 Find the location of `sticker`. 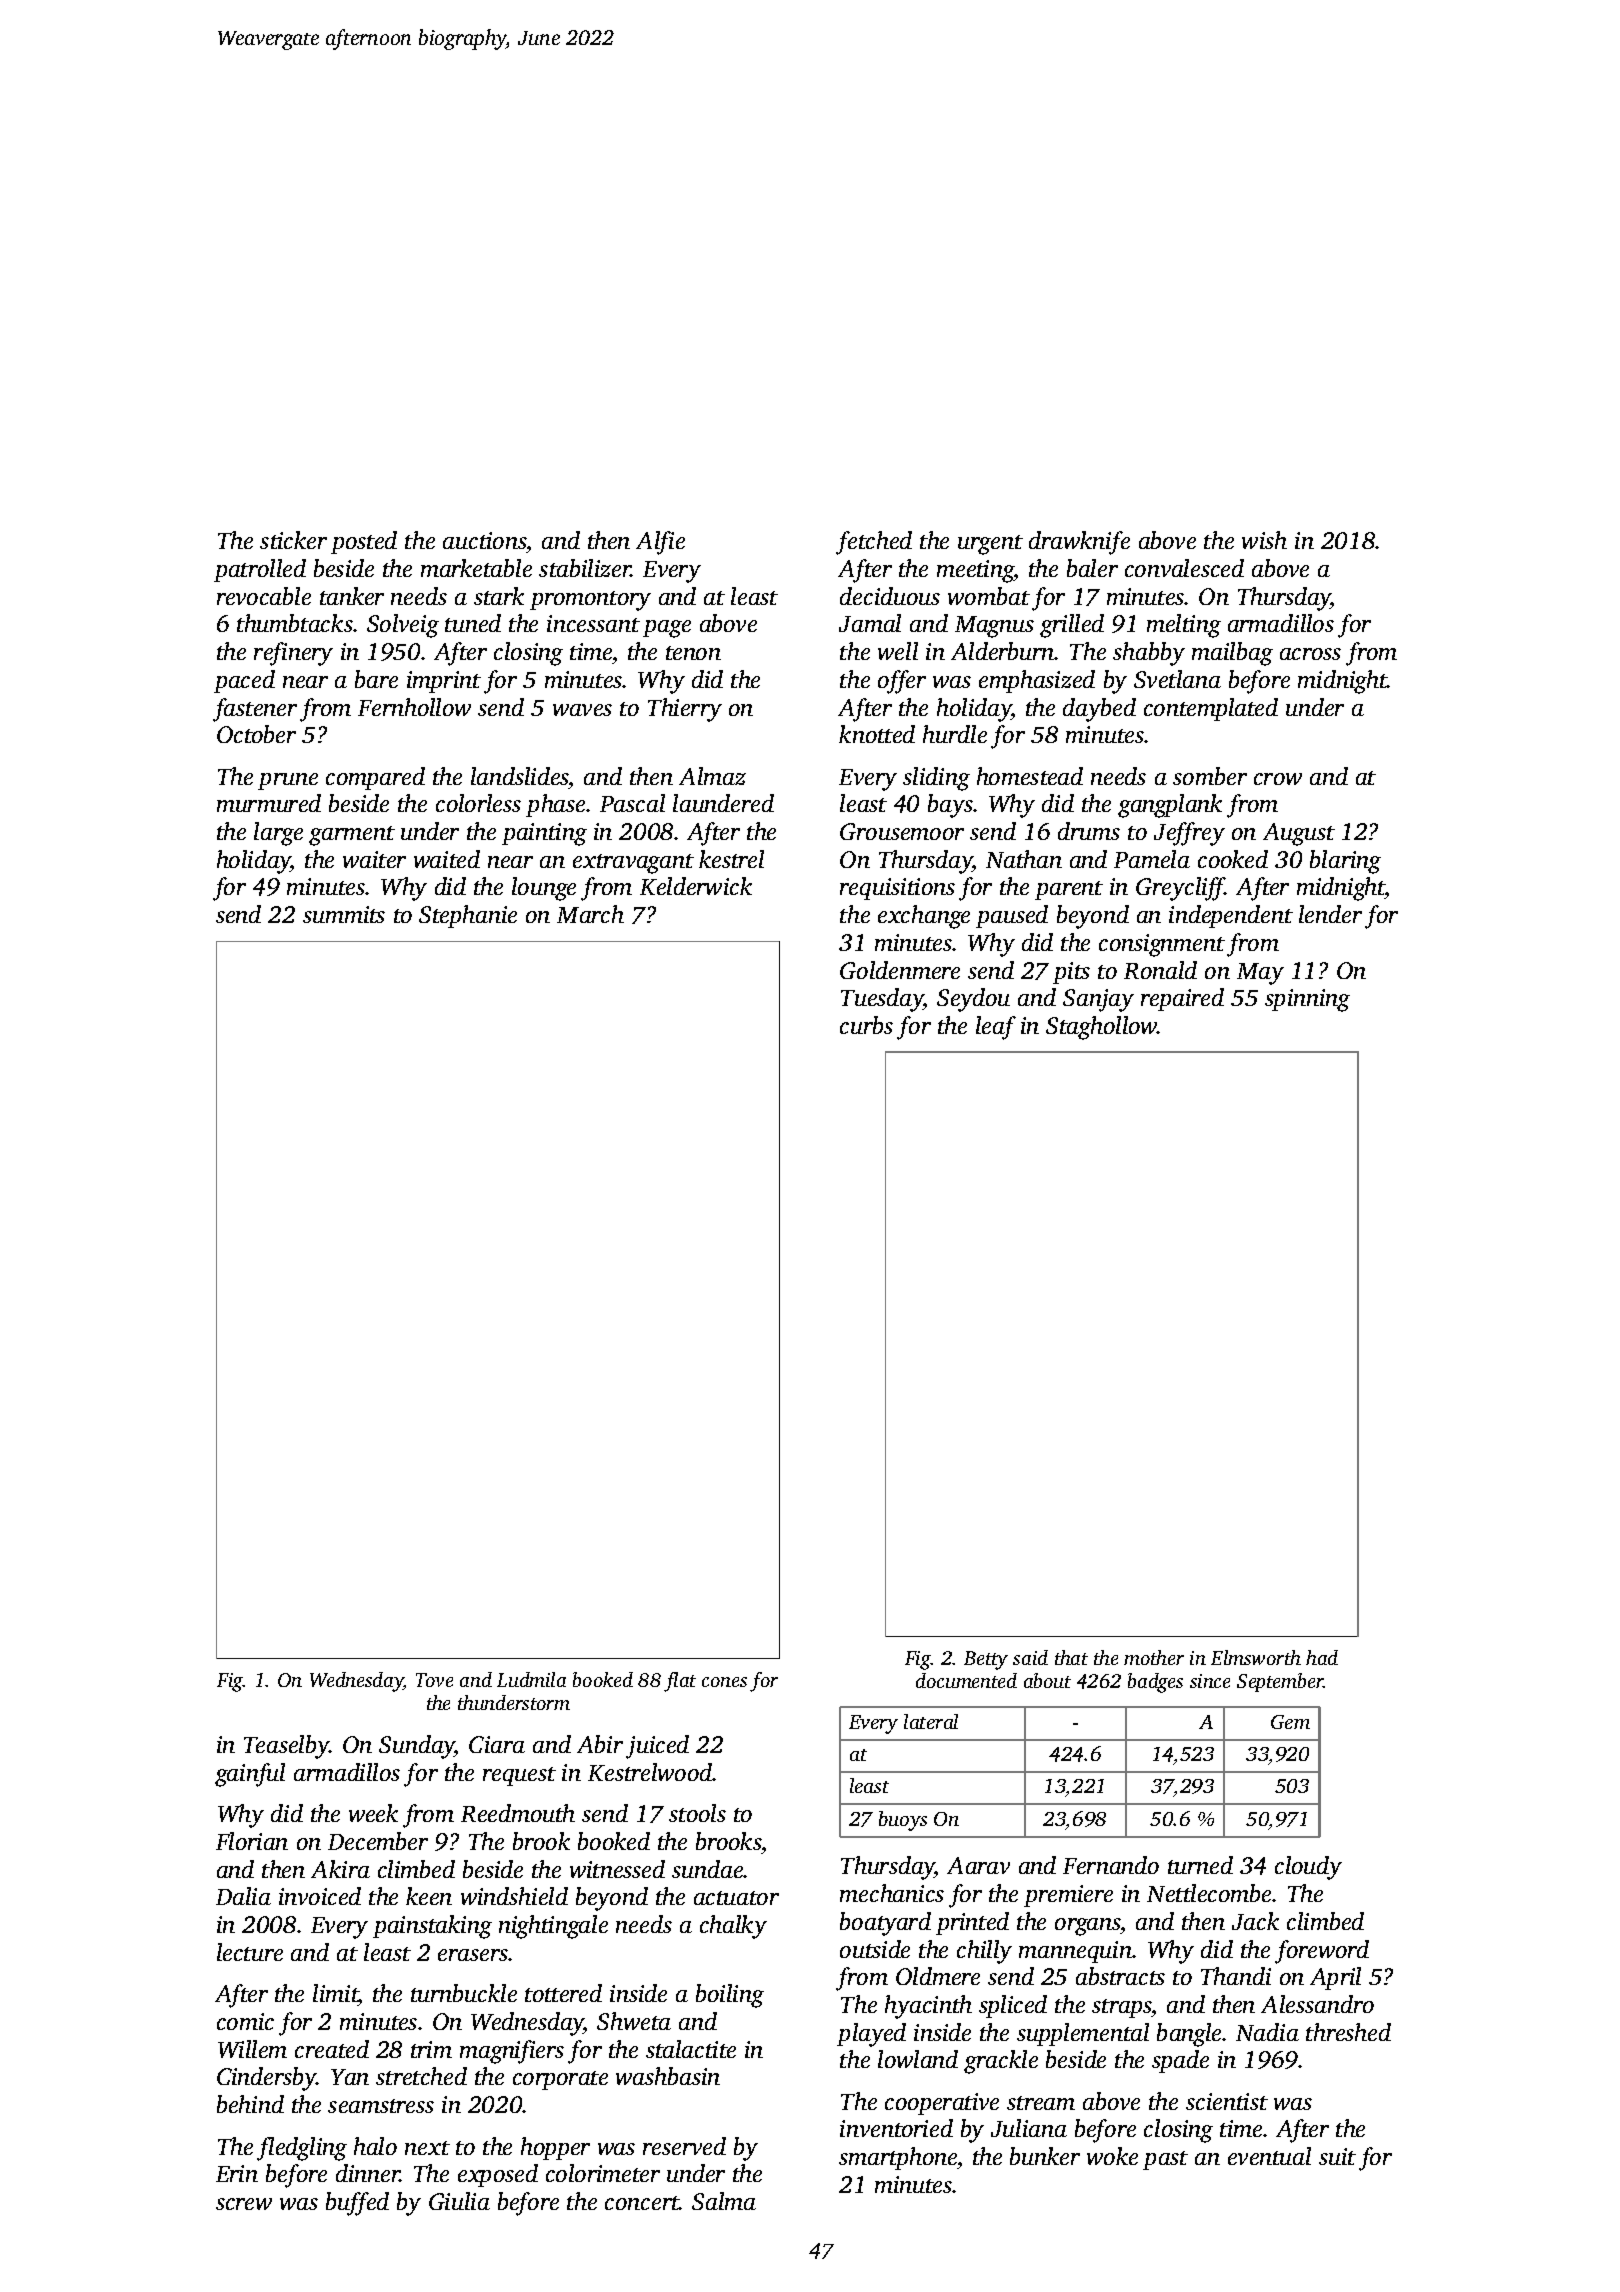

sticker is located at coordinates (293, 540).
